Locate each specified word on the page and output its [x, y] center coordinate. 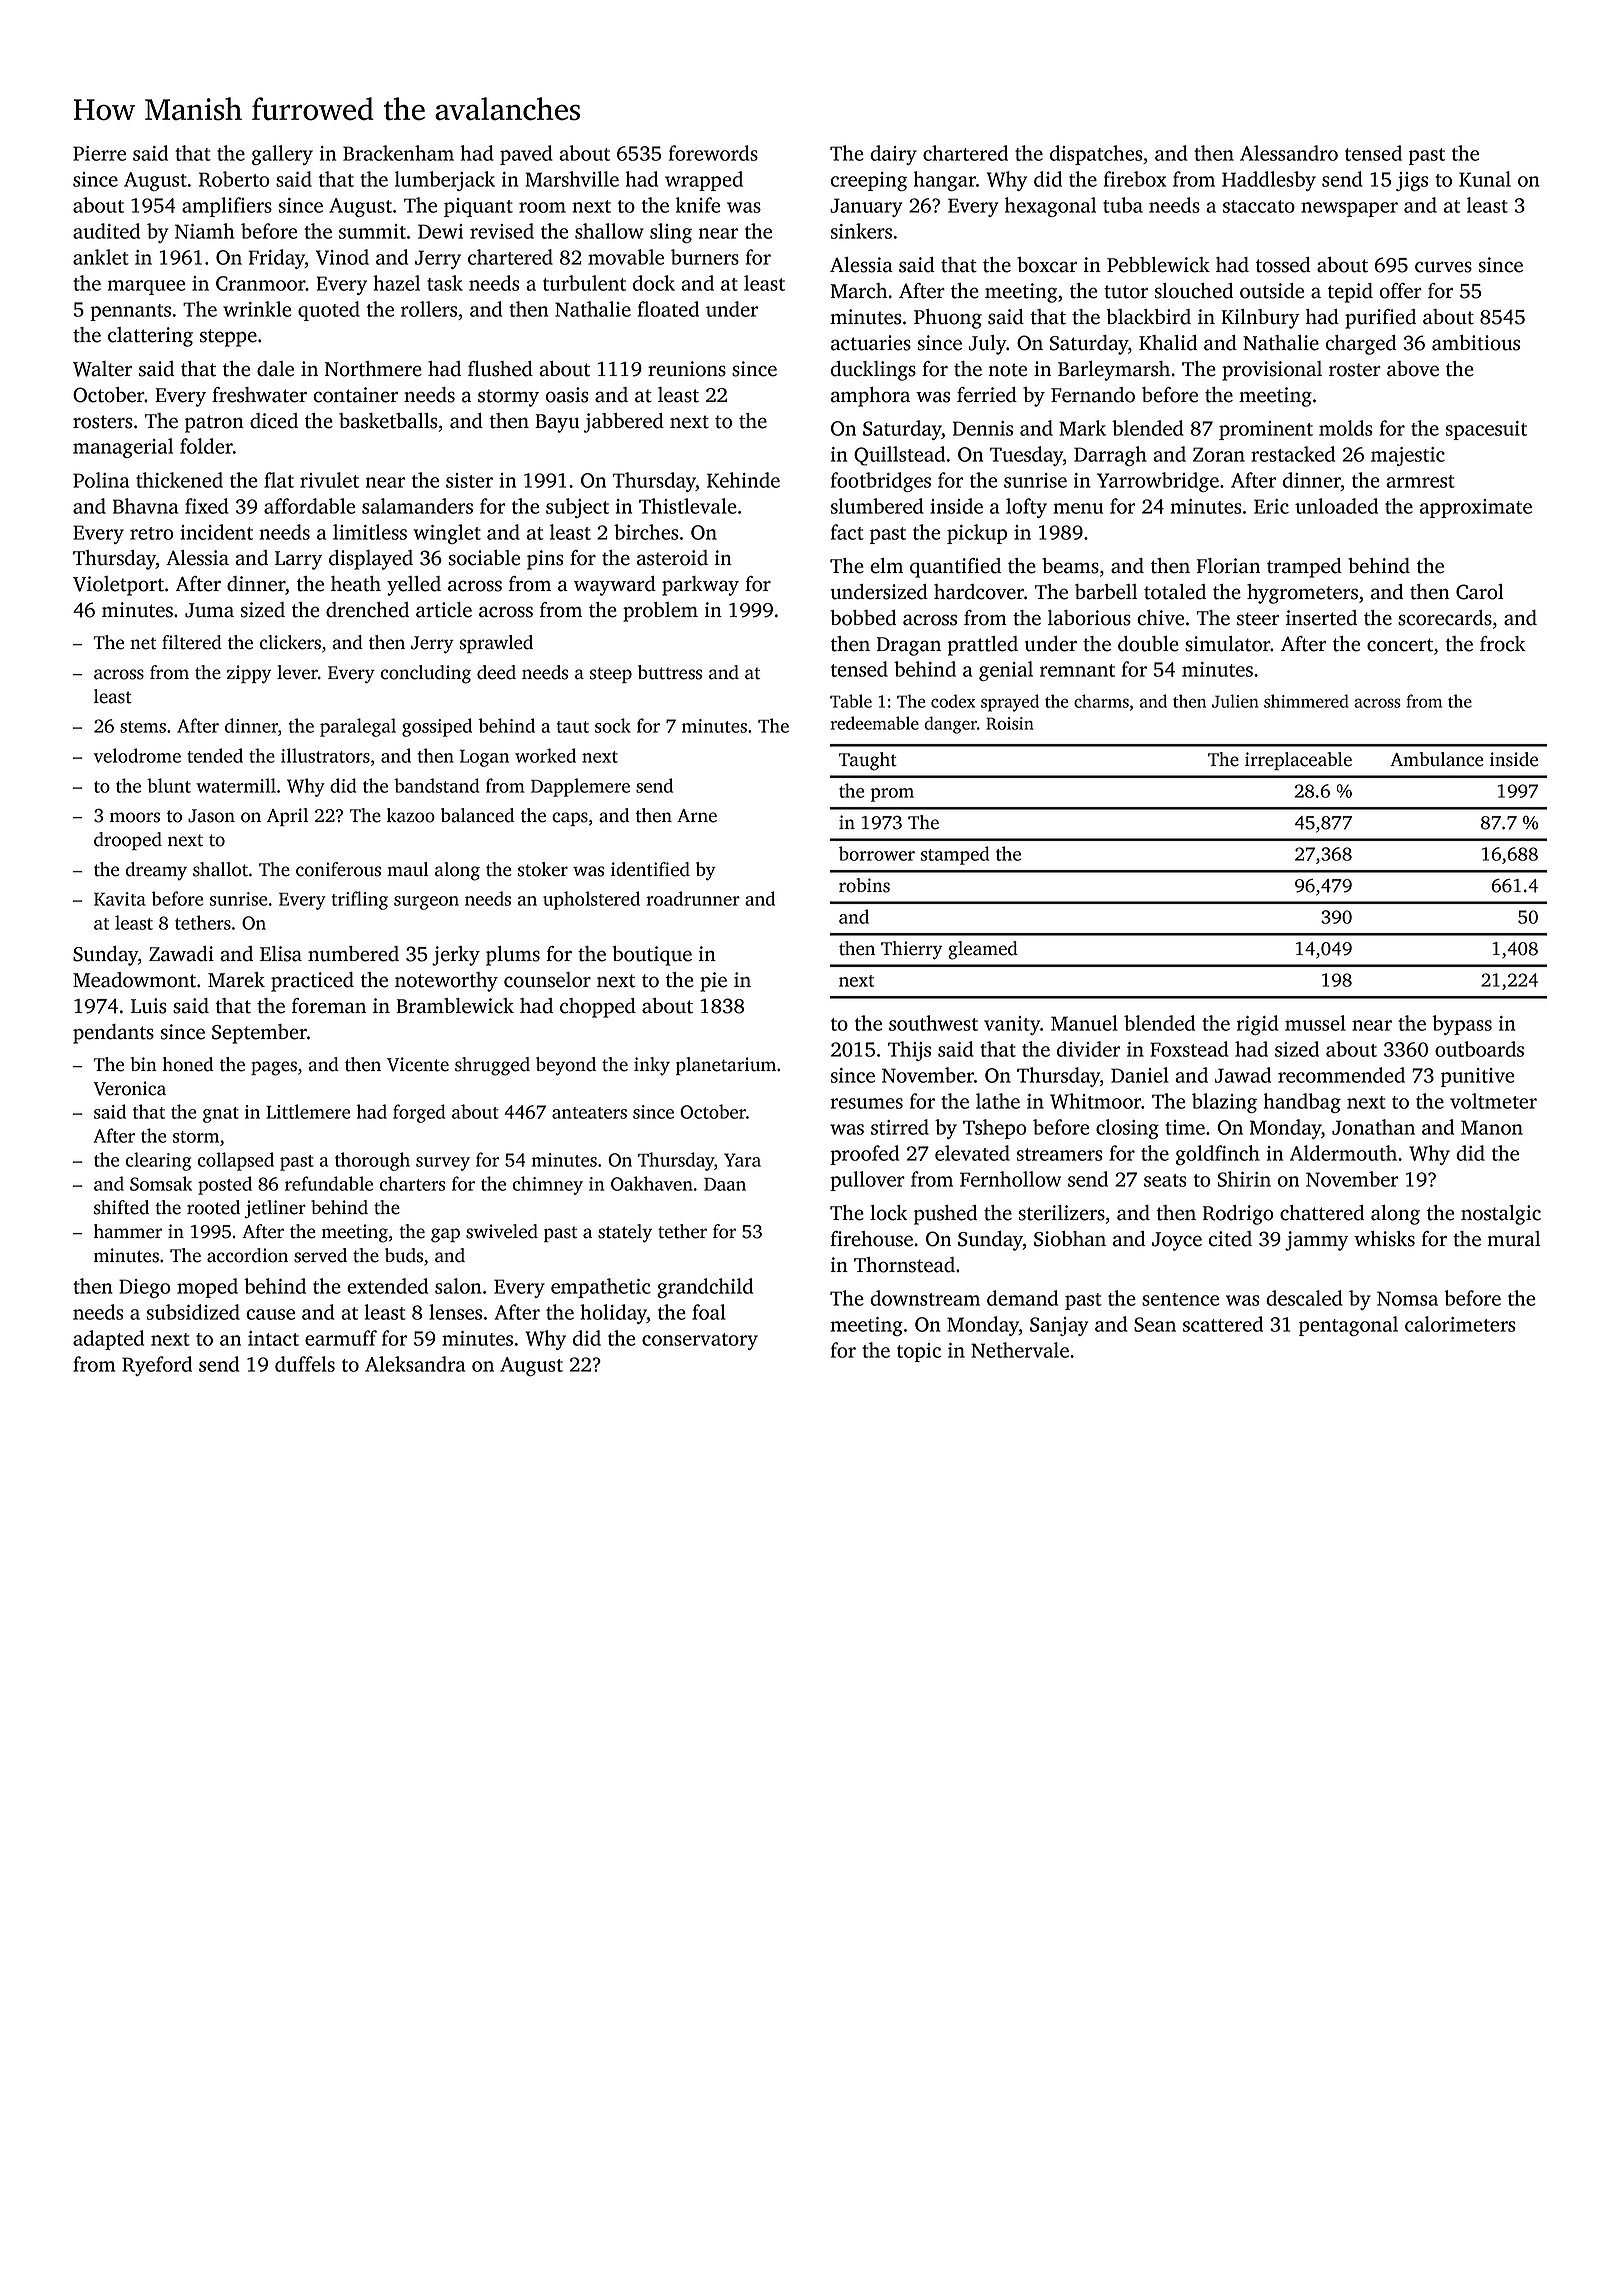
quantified [955, 568]
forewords [713, 153]
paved [526, 155]
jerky [456, 956]
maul [408, 869]
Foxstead [1189, 1049]
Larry [298, 560]
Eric [1271, 506]
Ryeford [157, 1366]
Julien [1235, 701]
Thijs [909, 1051]
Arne [697, 816]
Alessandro [1289, 153]
